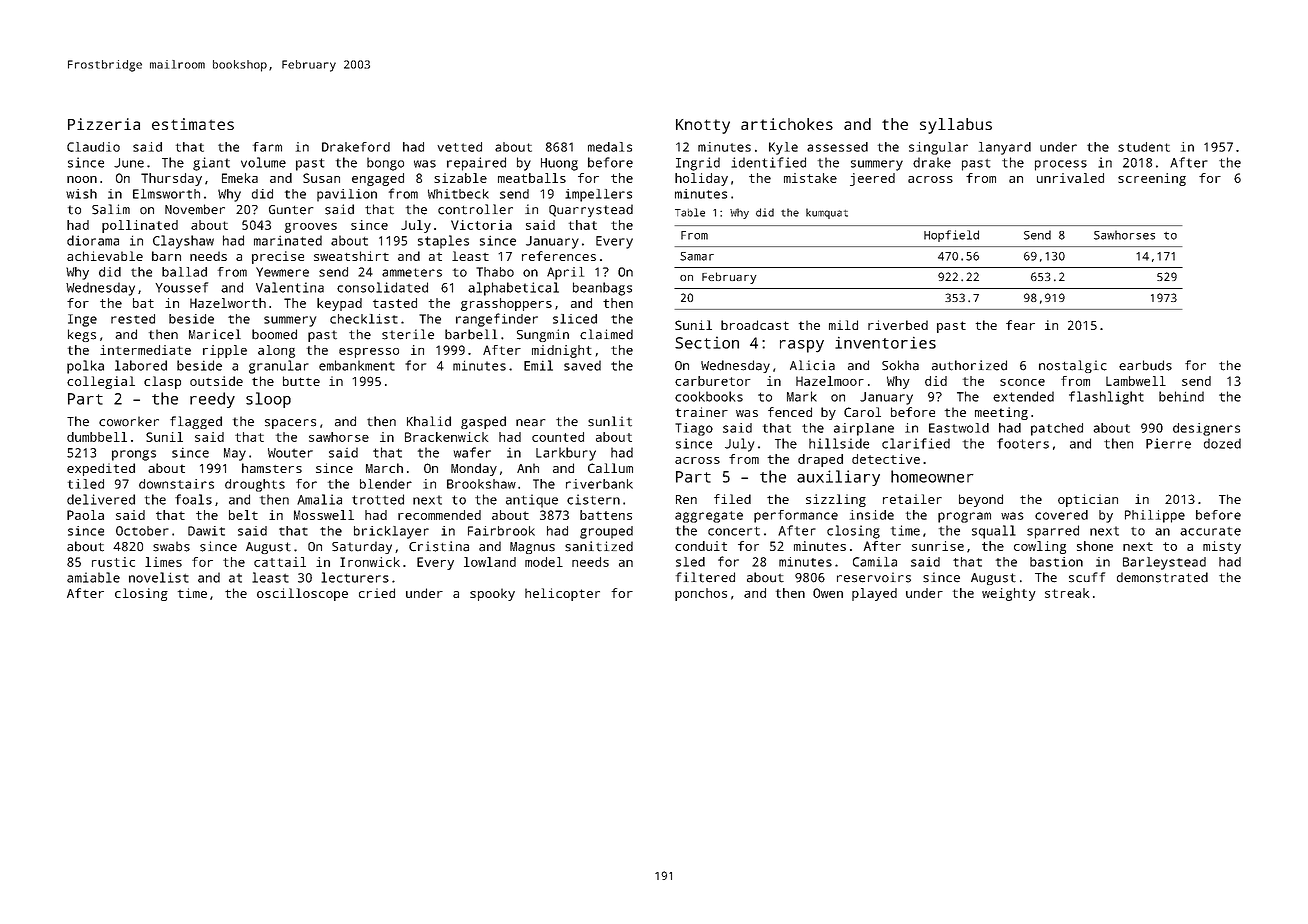 This screenshot has width=1308, height=924. I want to click on screening, so click(1152, 179).
